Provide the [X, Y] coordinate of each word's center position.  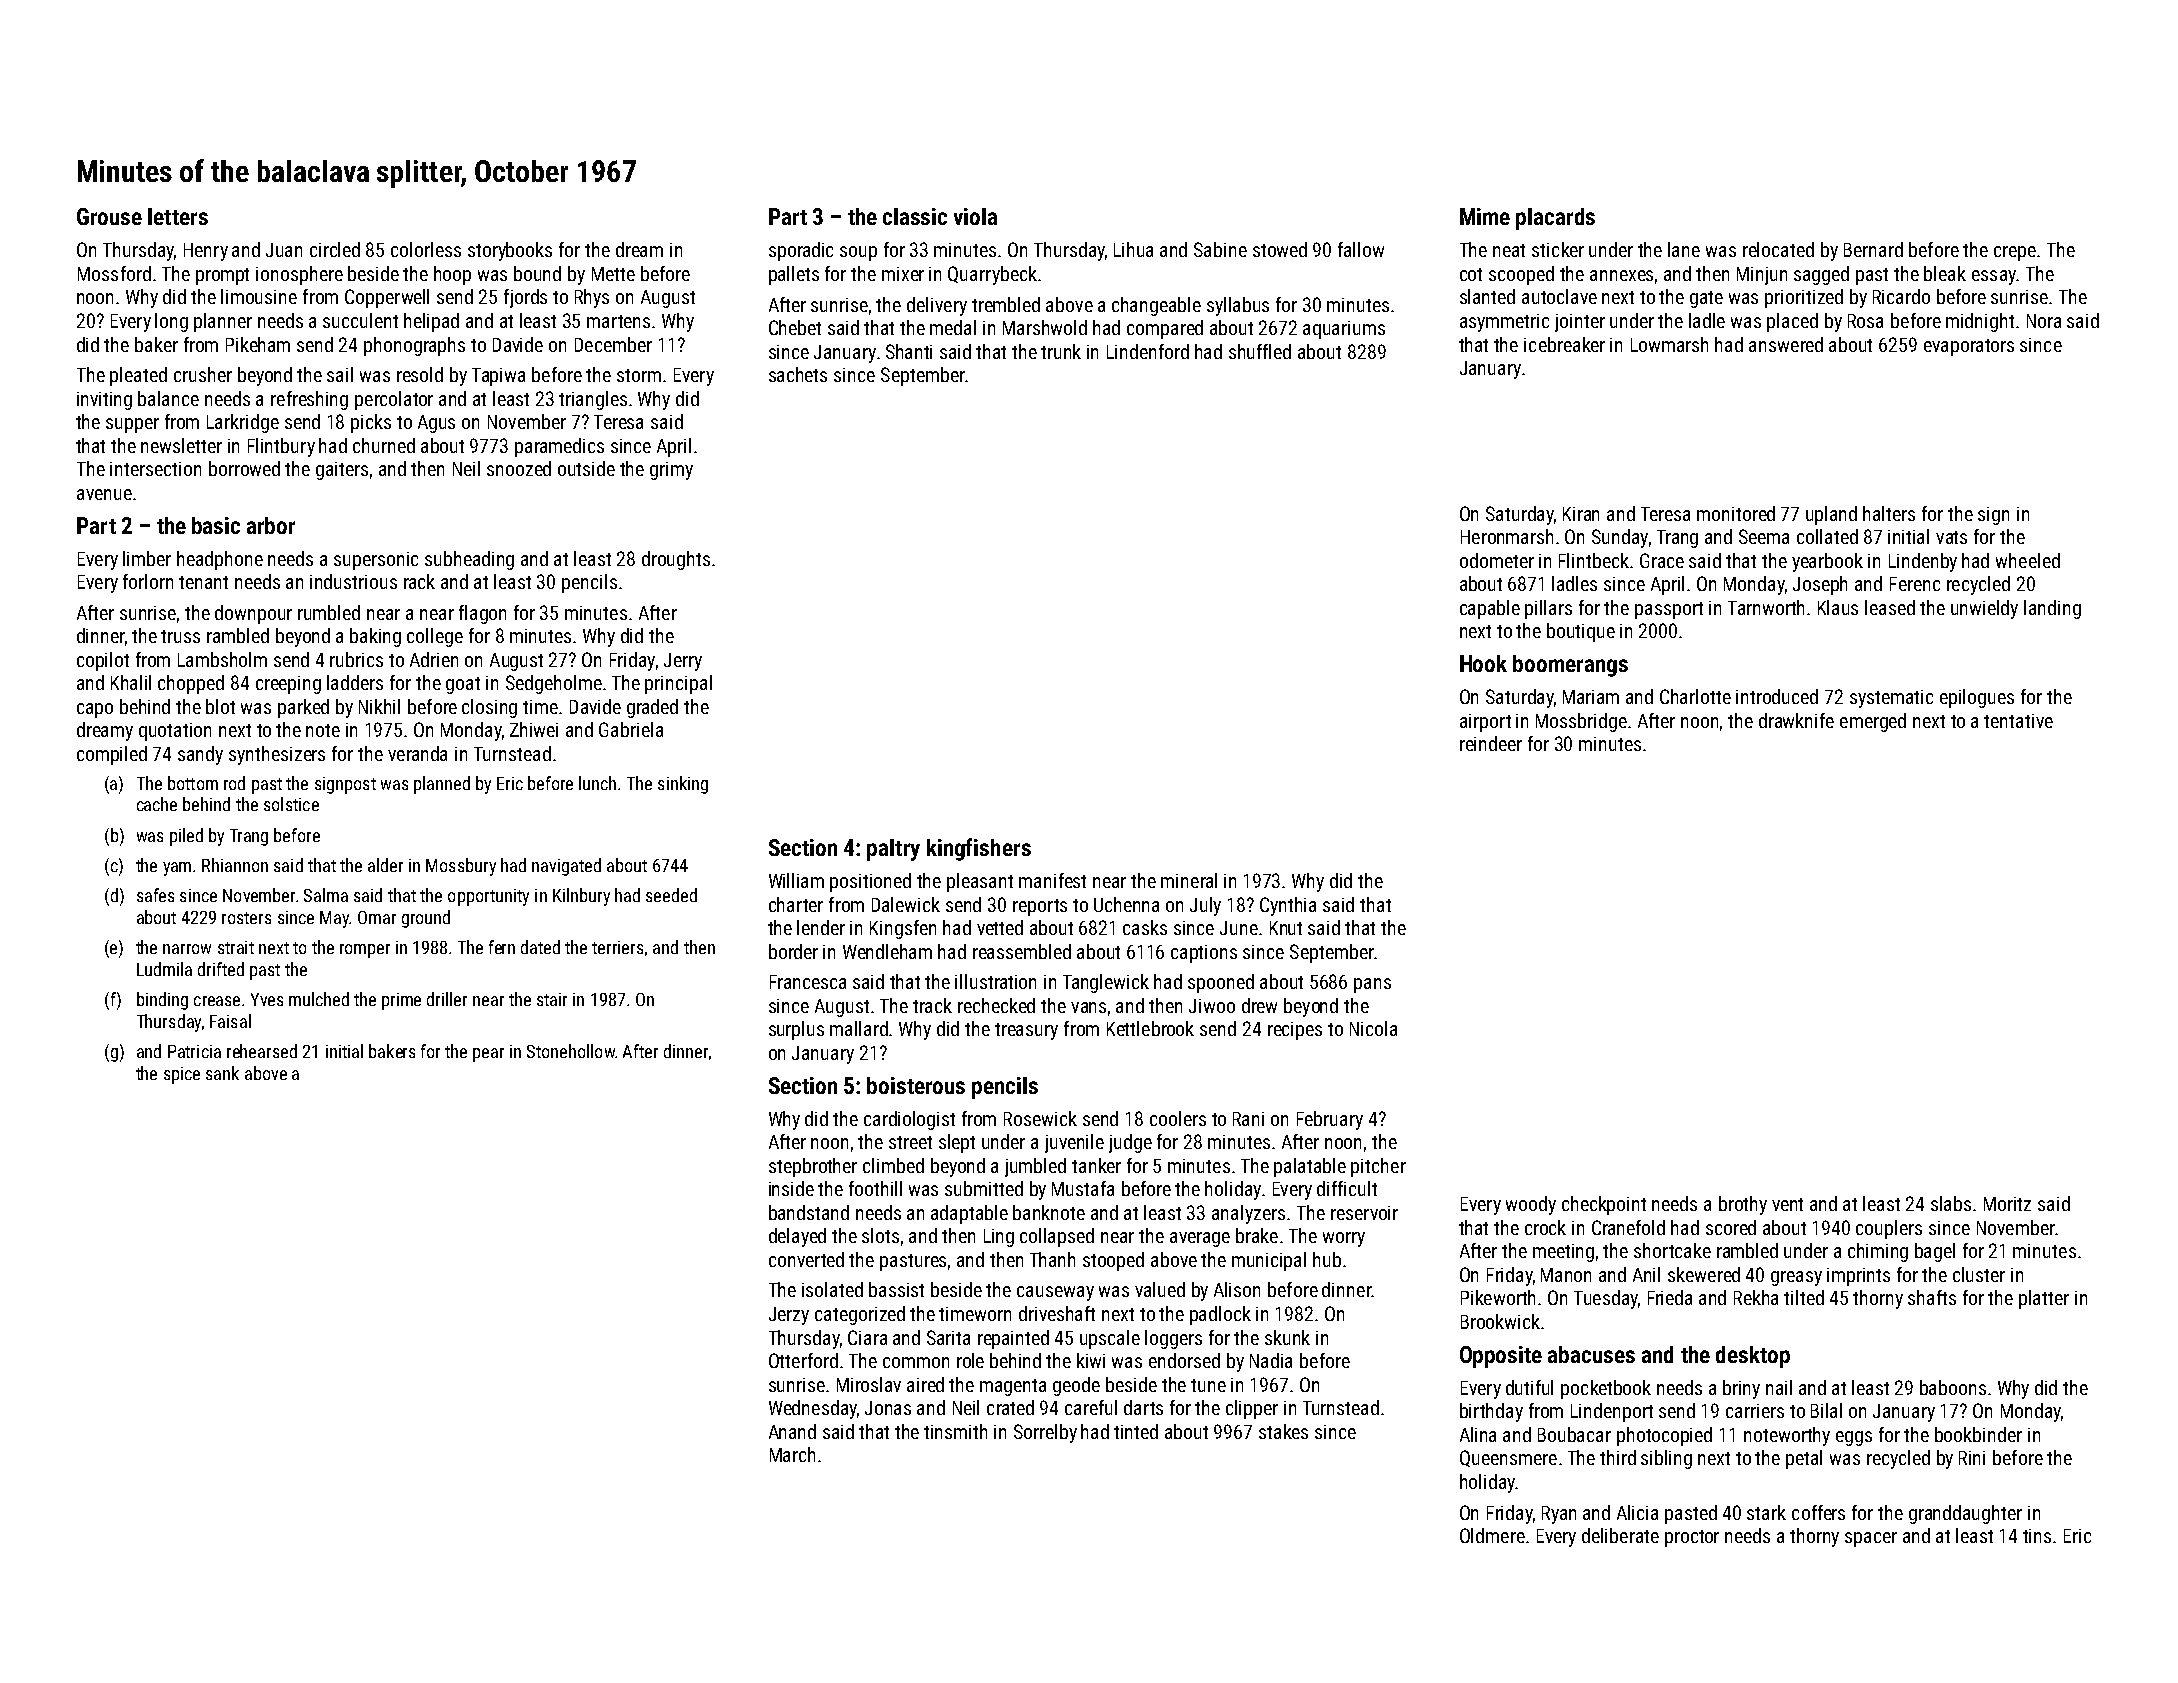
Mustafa [1083, 1188]
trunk [1061, 351]
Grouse [109, 216]
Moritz [2007, 1204]
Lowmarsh [1669, 344]
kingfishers [979, 849]
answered [1786, 344]
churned [384, 445]
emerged [1873, 722]
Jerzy [789, 1316]
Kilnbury [581, 897]
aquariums [1344, 330]
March [792, 1454]
